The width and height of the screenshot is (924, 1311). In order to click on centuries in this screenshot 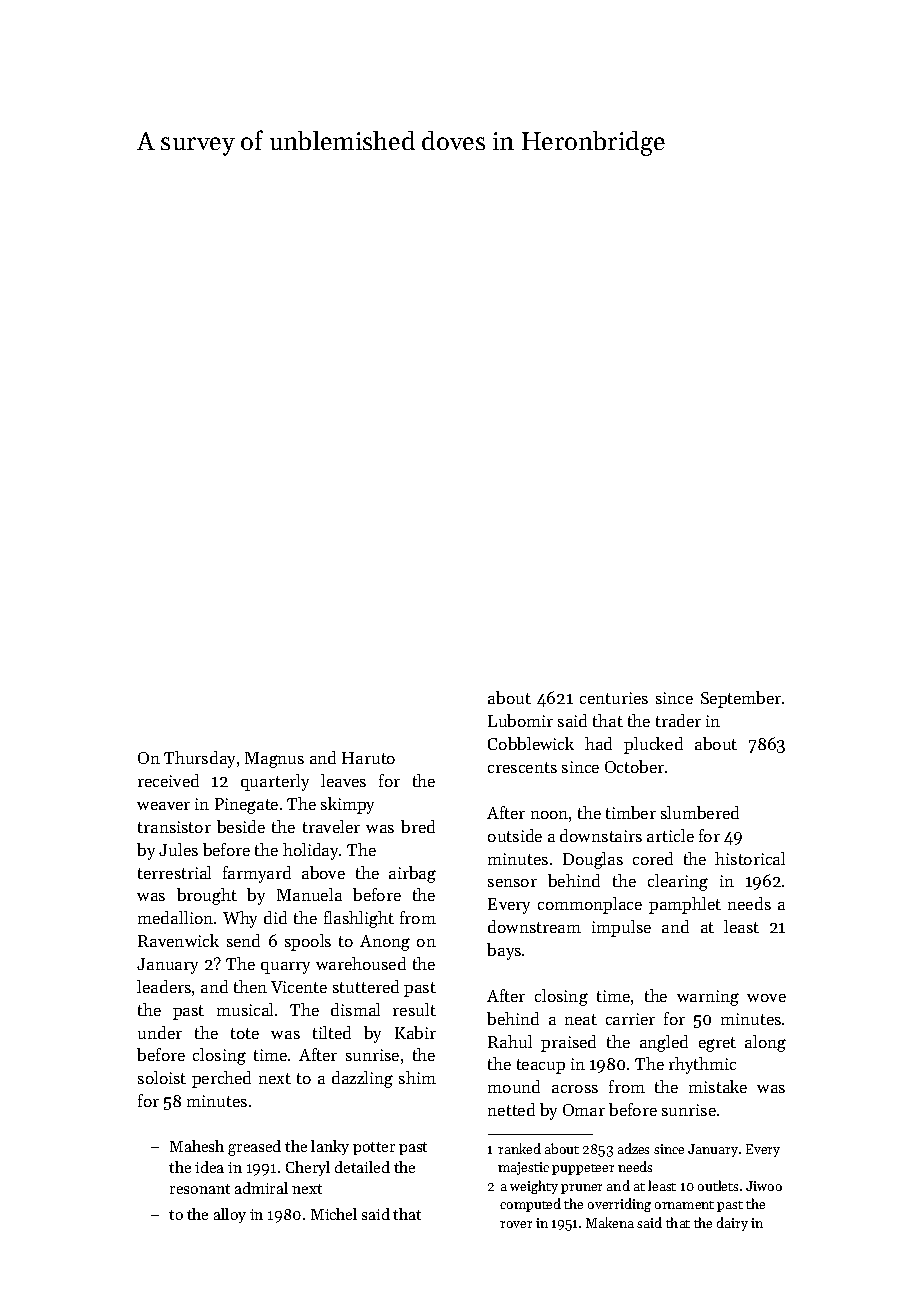, I will do `click(614, 698)`.
